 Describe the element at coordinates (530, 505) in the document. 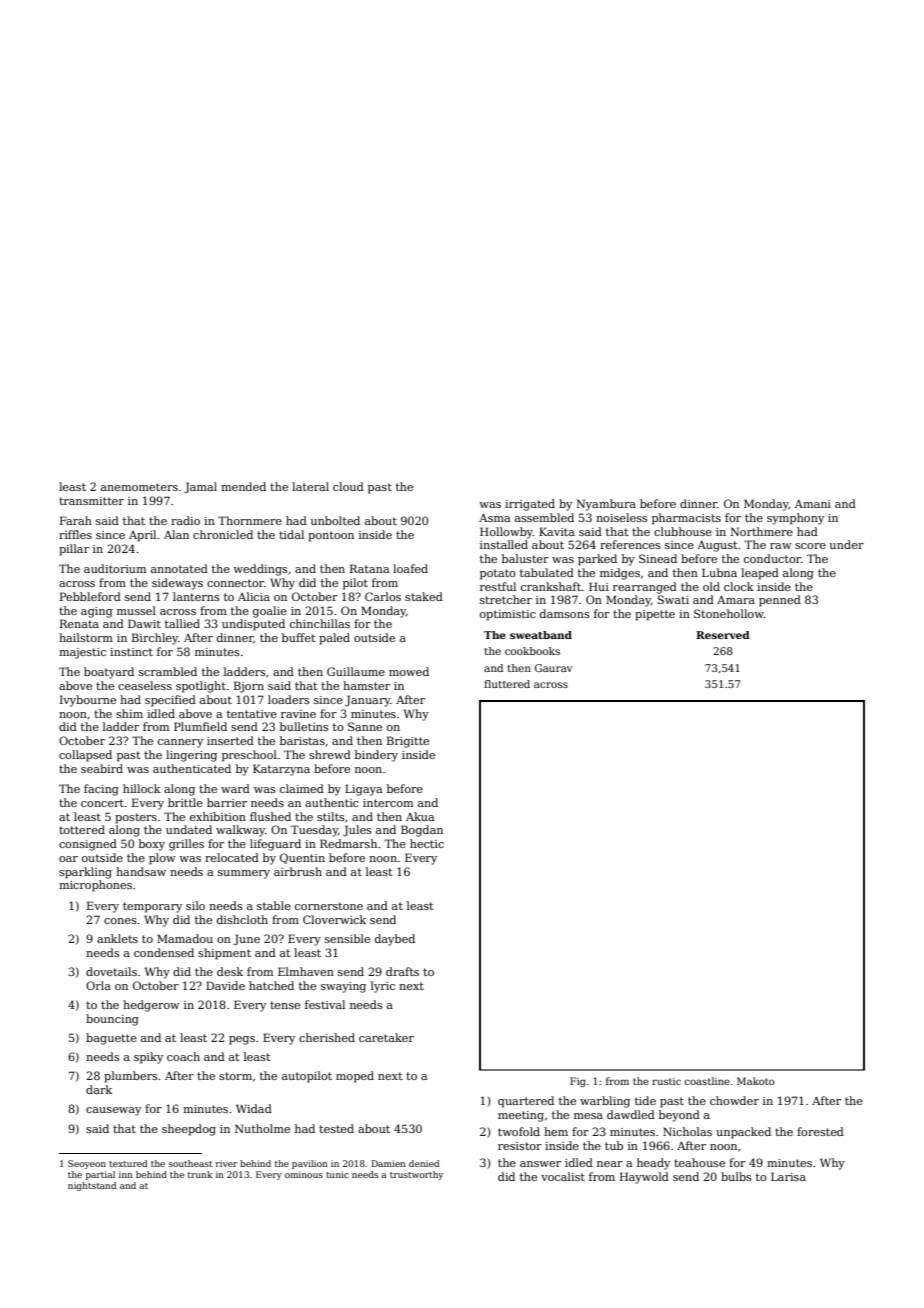

I see `irrigated` at that location.
